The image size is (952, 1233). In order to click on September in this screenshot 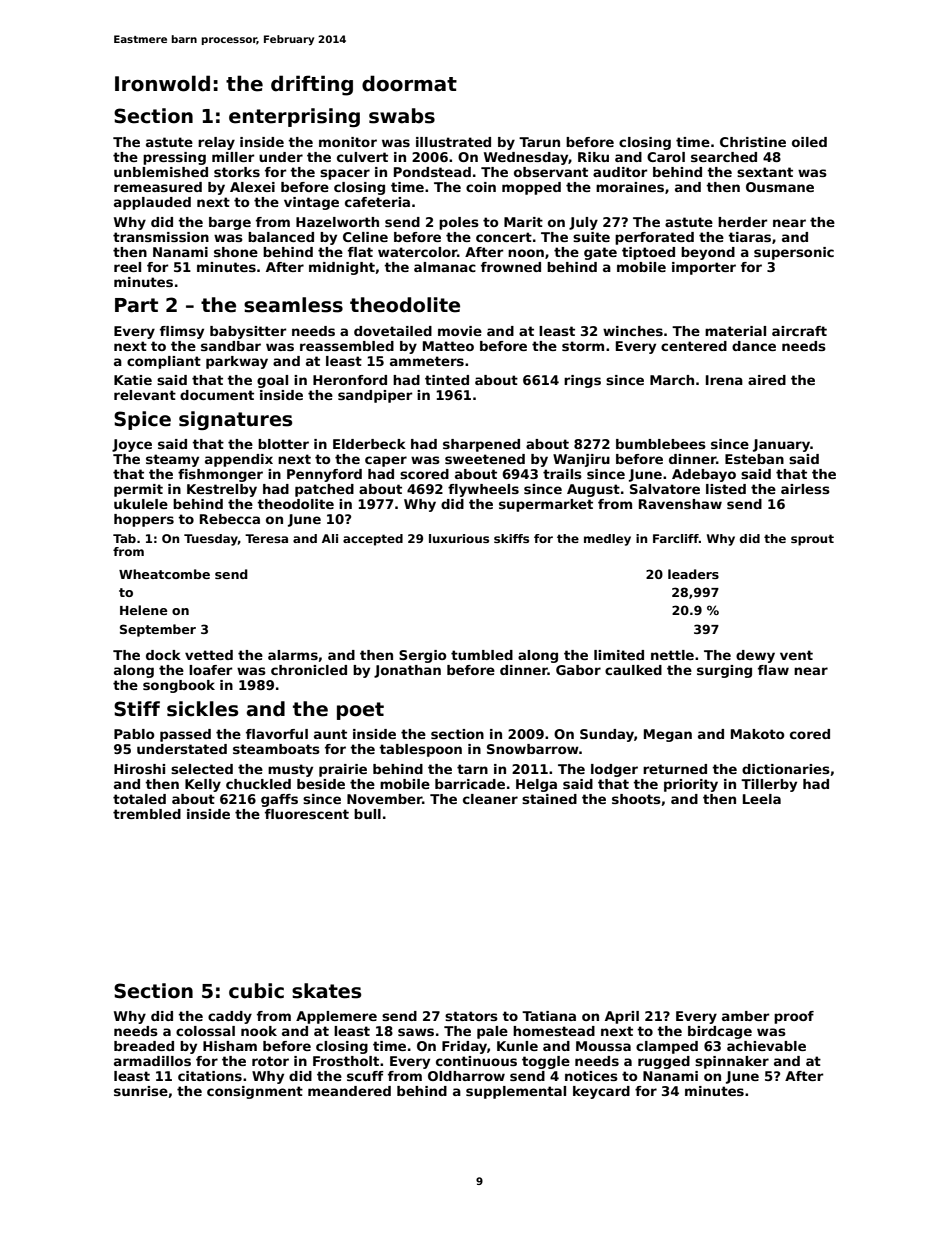, I will do `click(158, 630)`.
